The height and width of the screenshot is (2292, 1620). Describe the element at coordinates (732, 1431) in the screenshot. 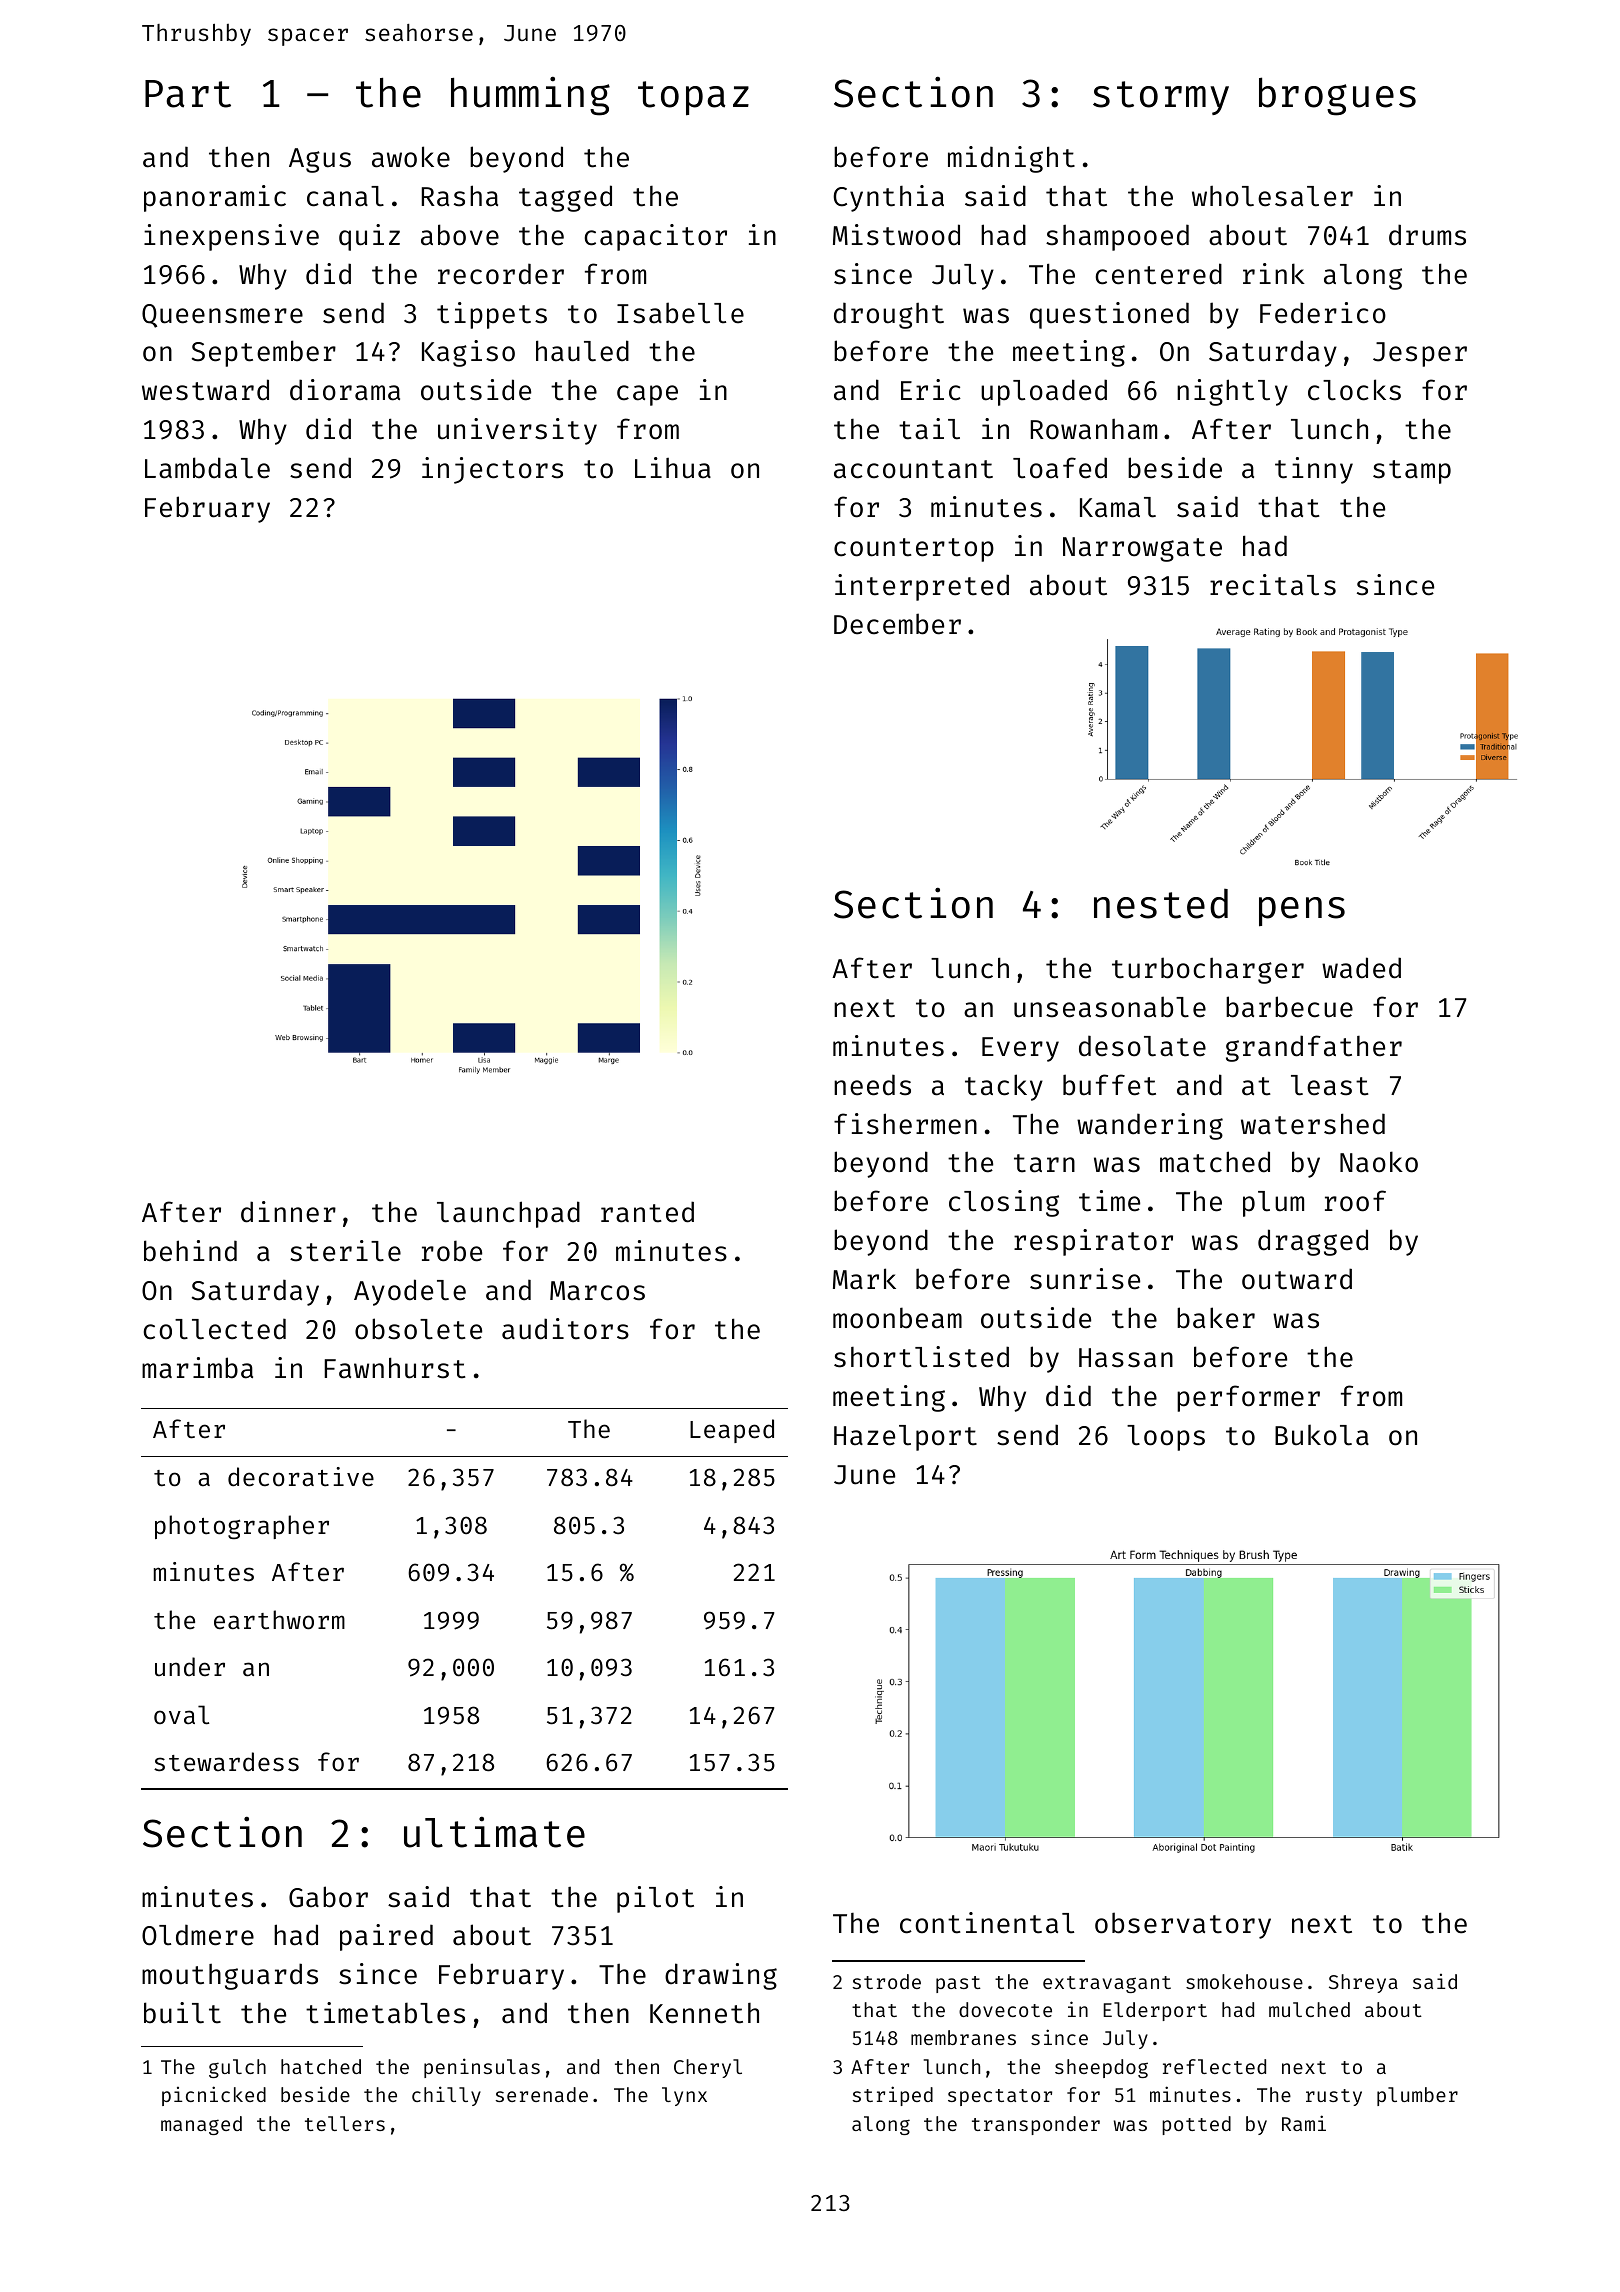

I see `Leaped` at that location.
